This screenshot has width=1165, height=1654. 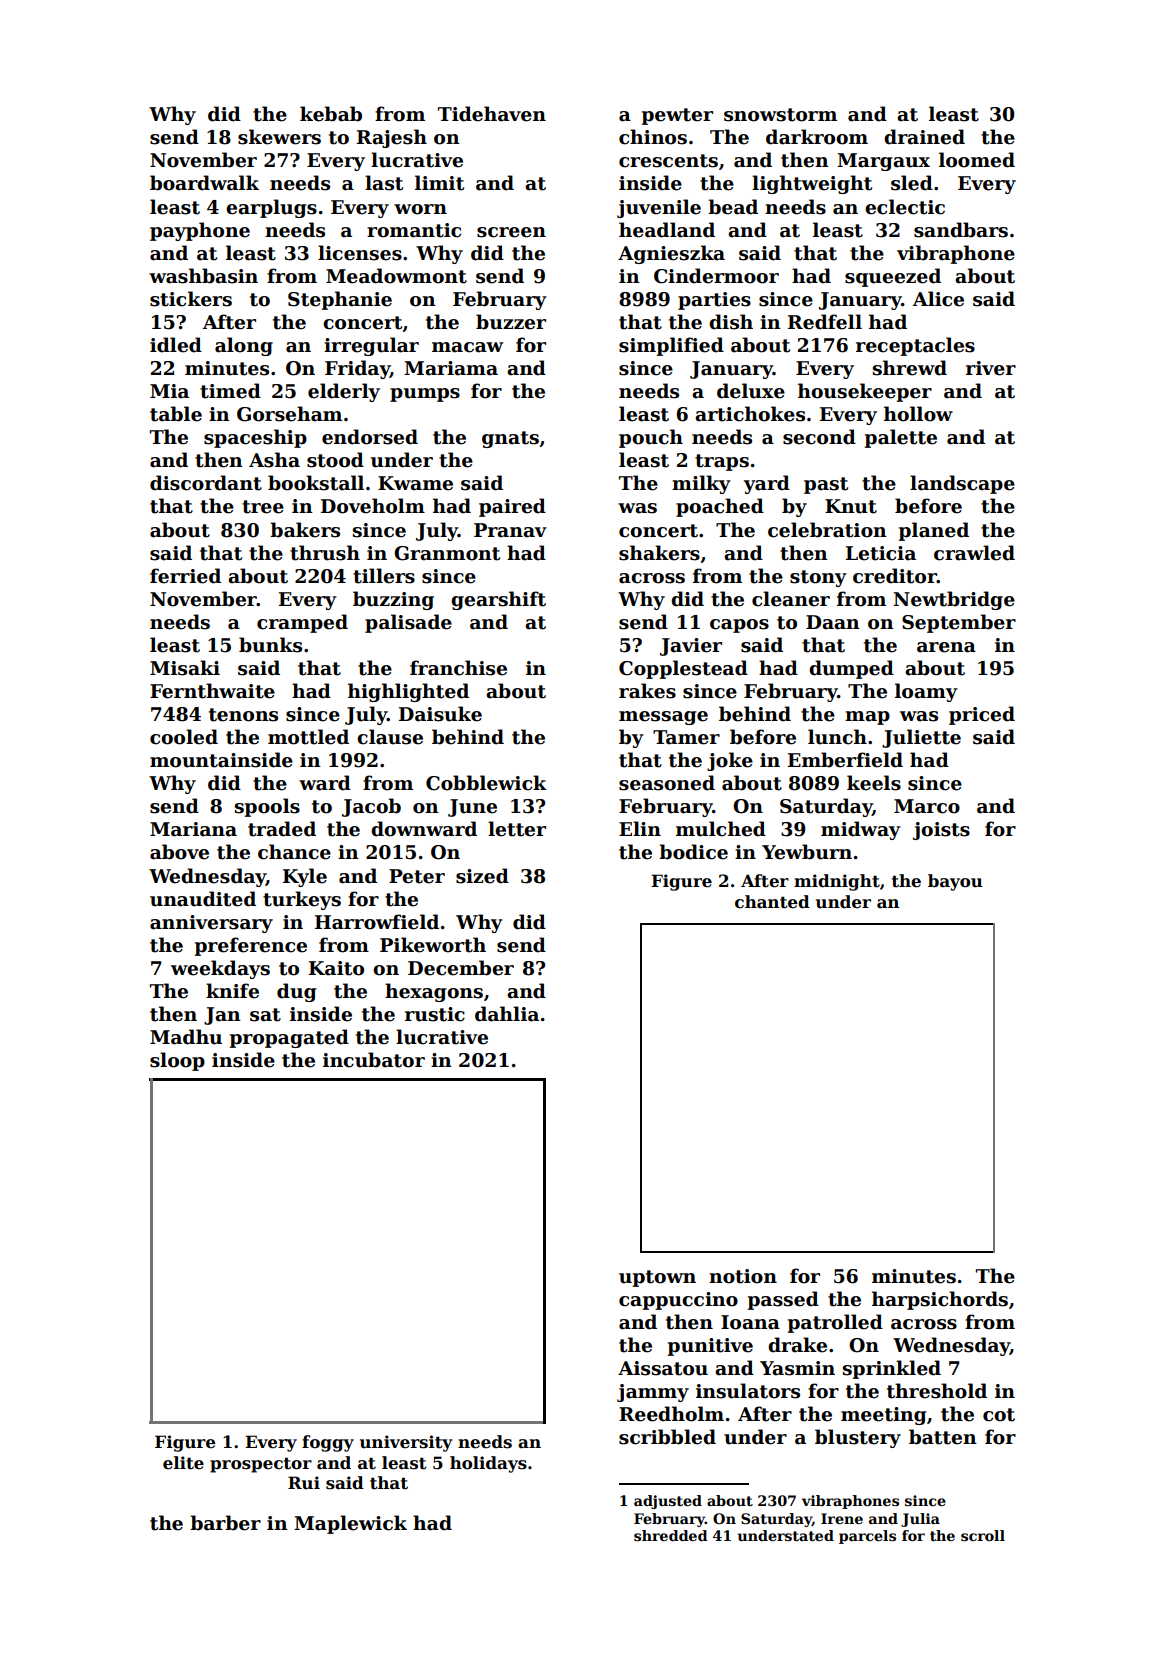 What do you see at coordinates (659, 208) in the screenshot?
I see `juvenile` at bounding box center [659, 208].
